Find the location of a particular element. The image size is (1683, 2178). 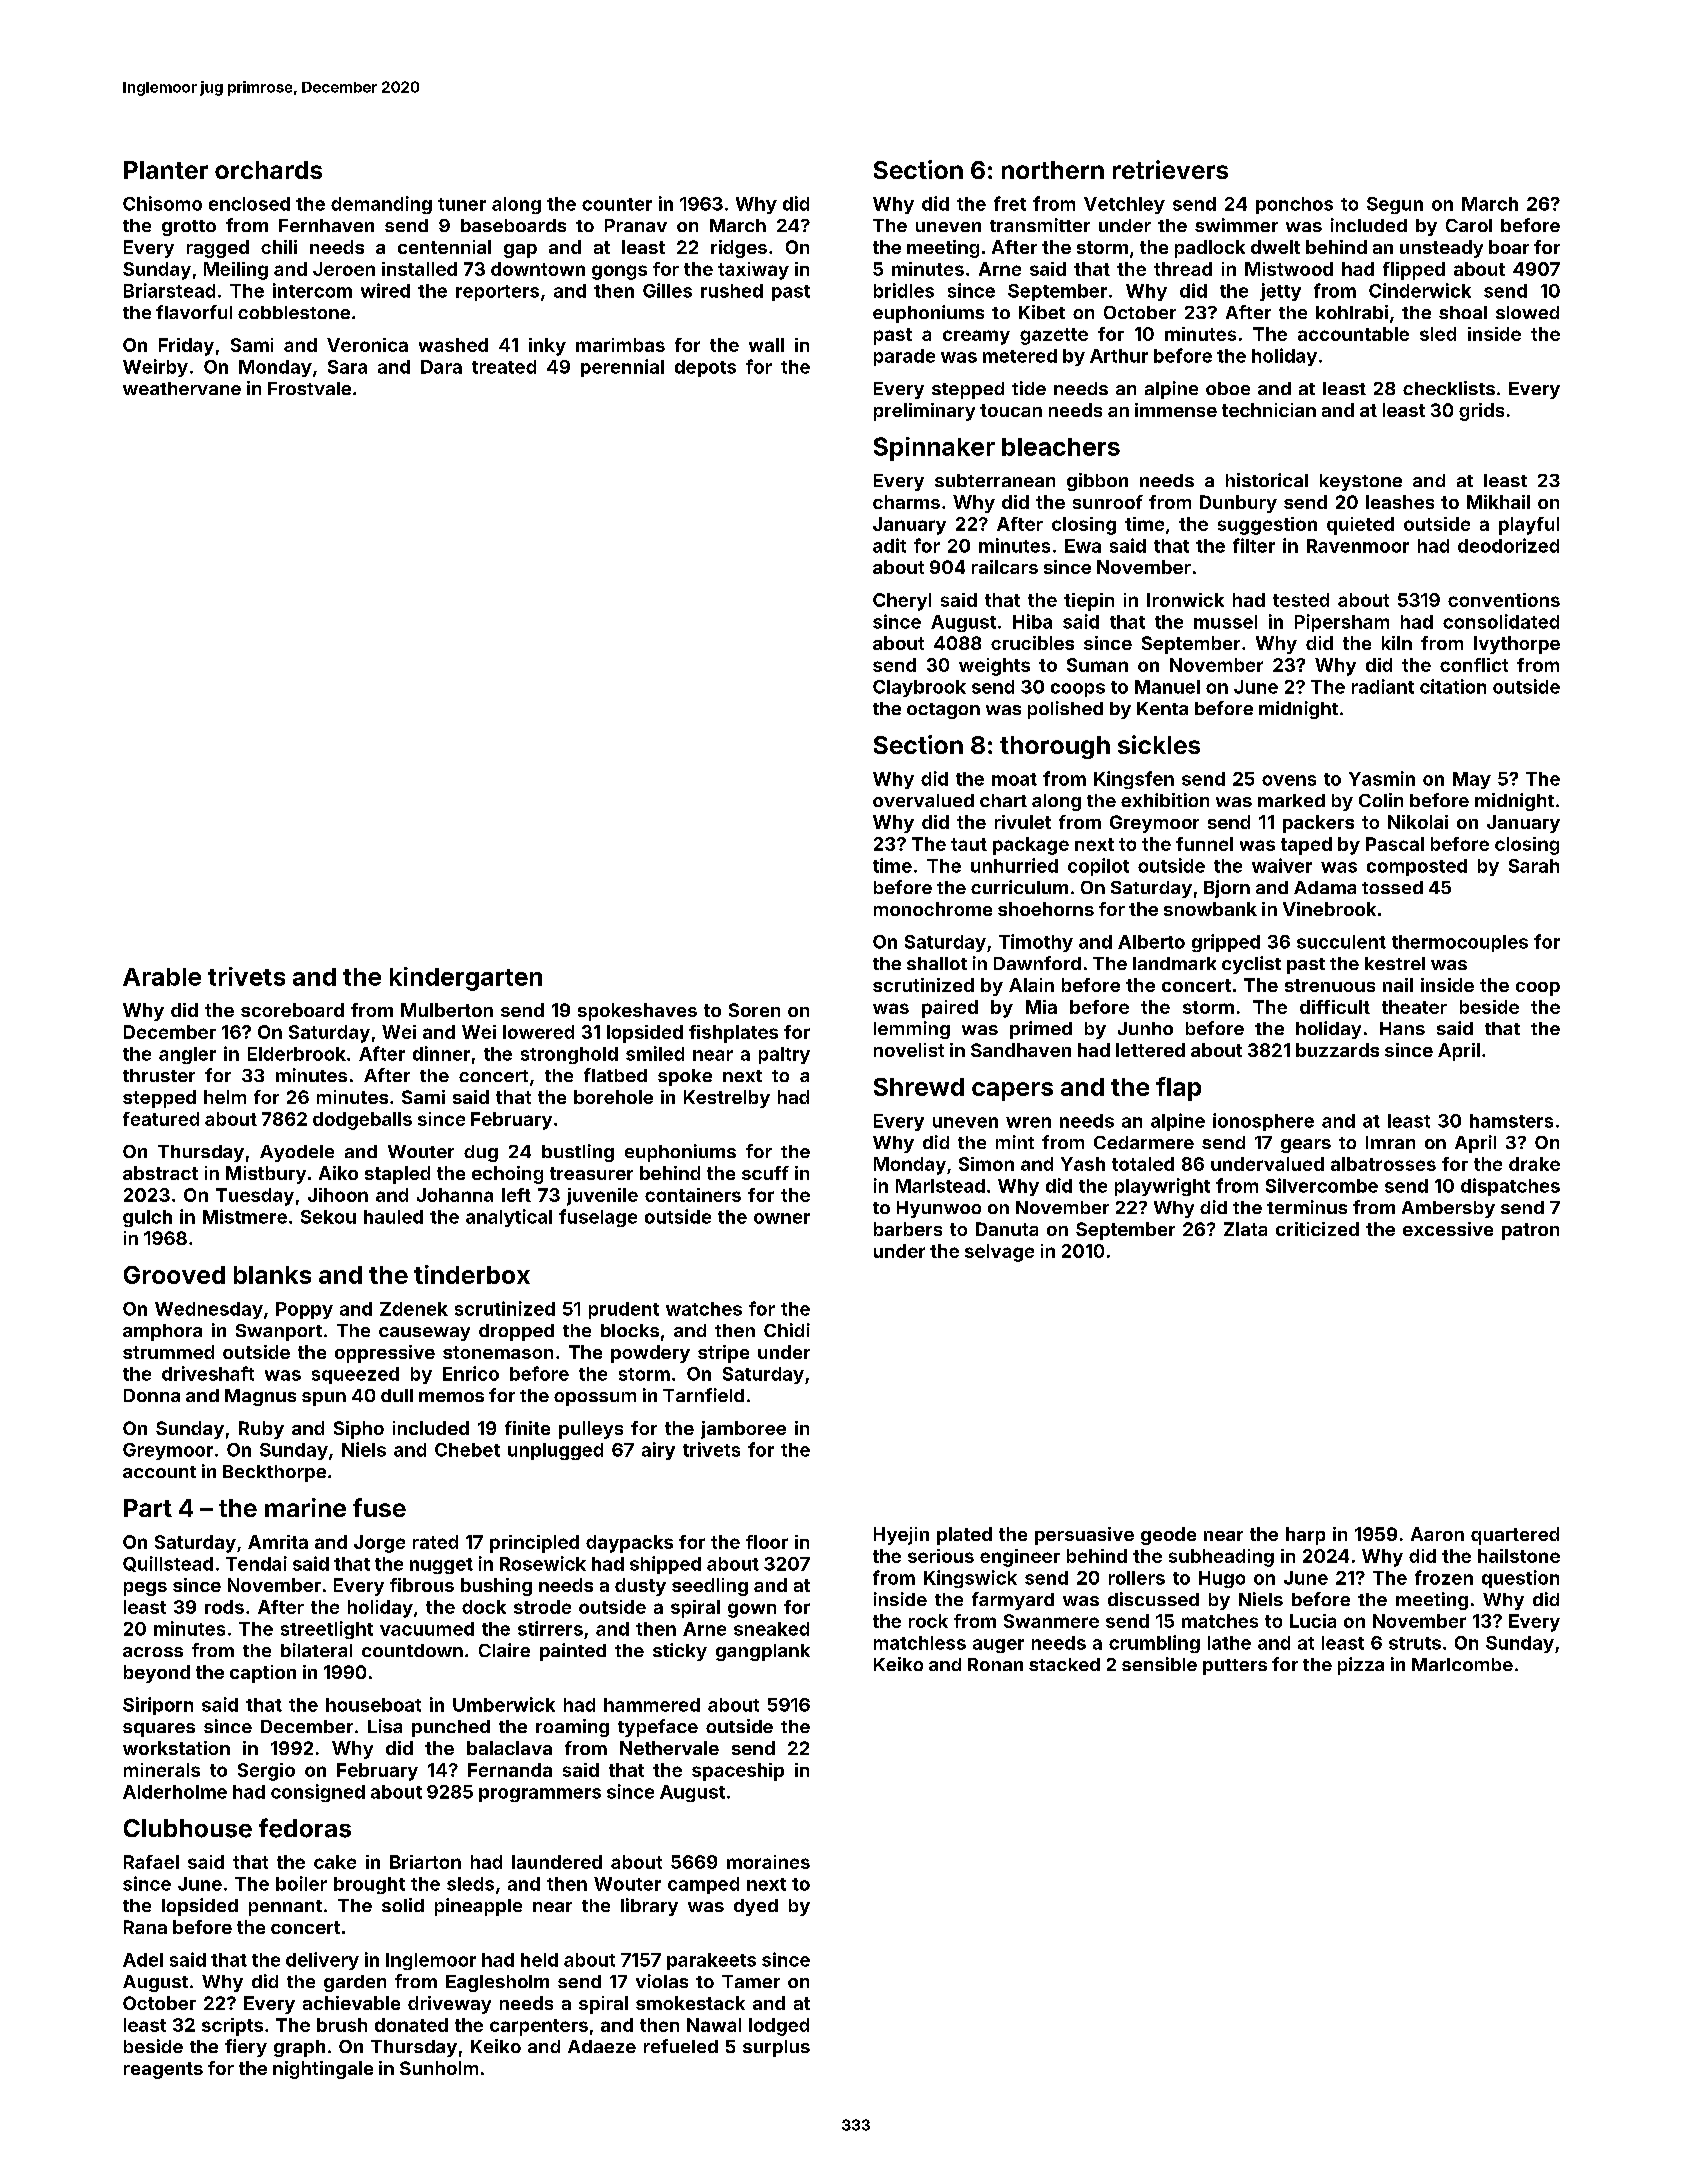

patron is located at coordinates (1530, 1231).
